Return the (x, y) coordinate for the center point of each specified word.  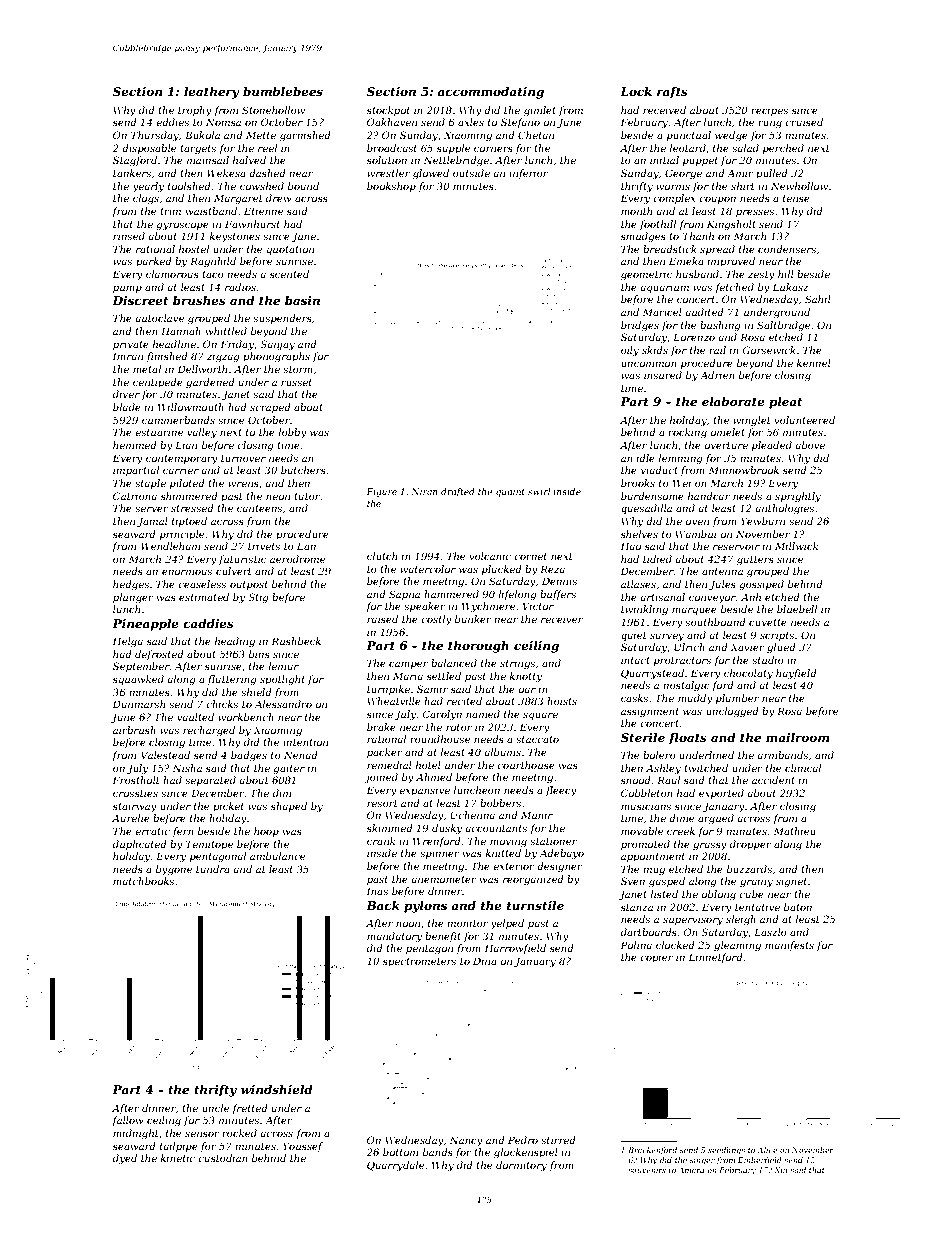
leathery (211, 93)
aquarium (664, 288)
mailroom (797, 737)
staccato (537, 739)
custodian (223, 1158)
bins (259, 654)
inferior (528, 174)
